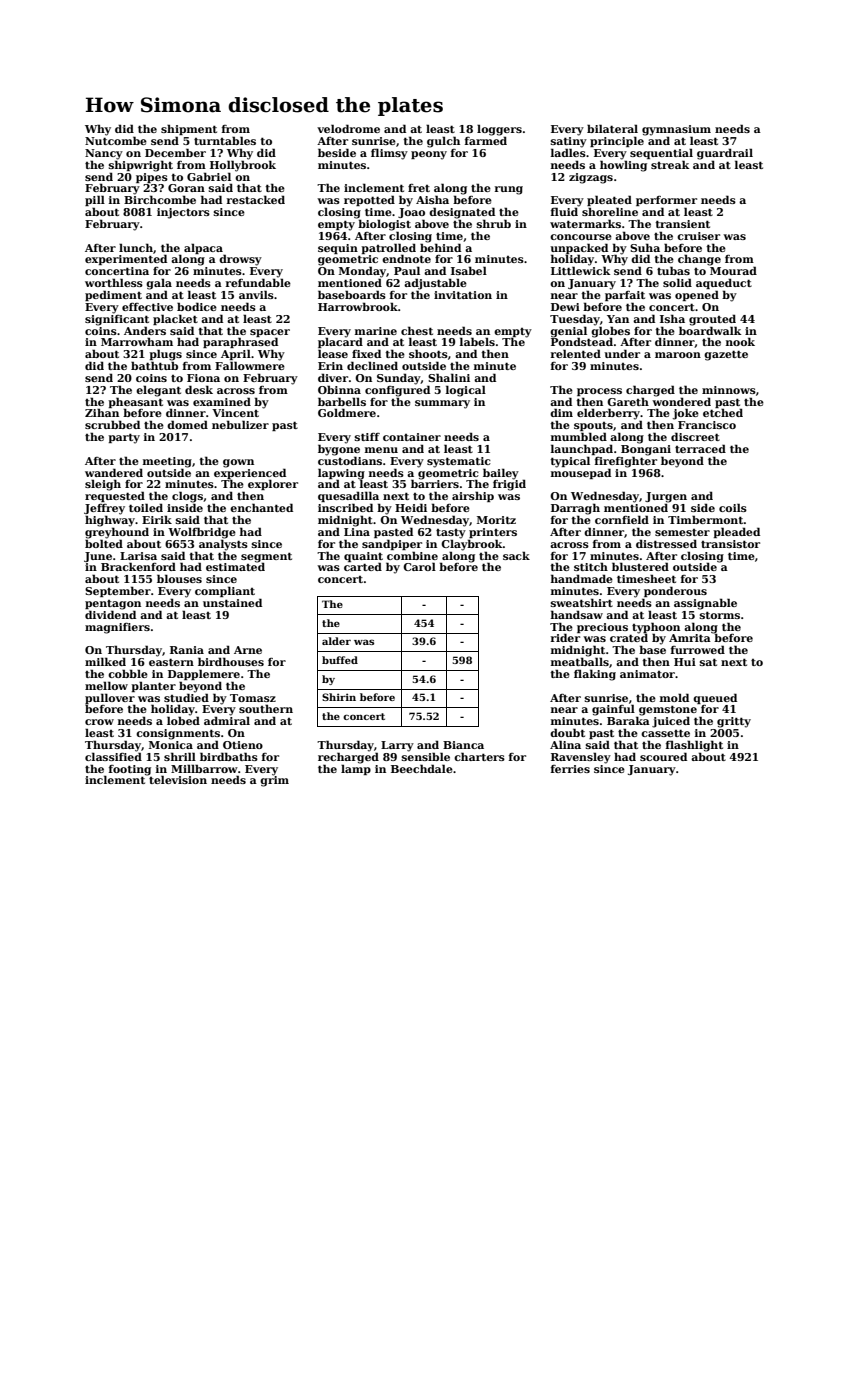 The height and width of the screenshot is (1400, 849). What do you see at coordinates (705, 604) in the screenshot?
I see `assignable` at bounding box center [705, 604].
